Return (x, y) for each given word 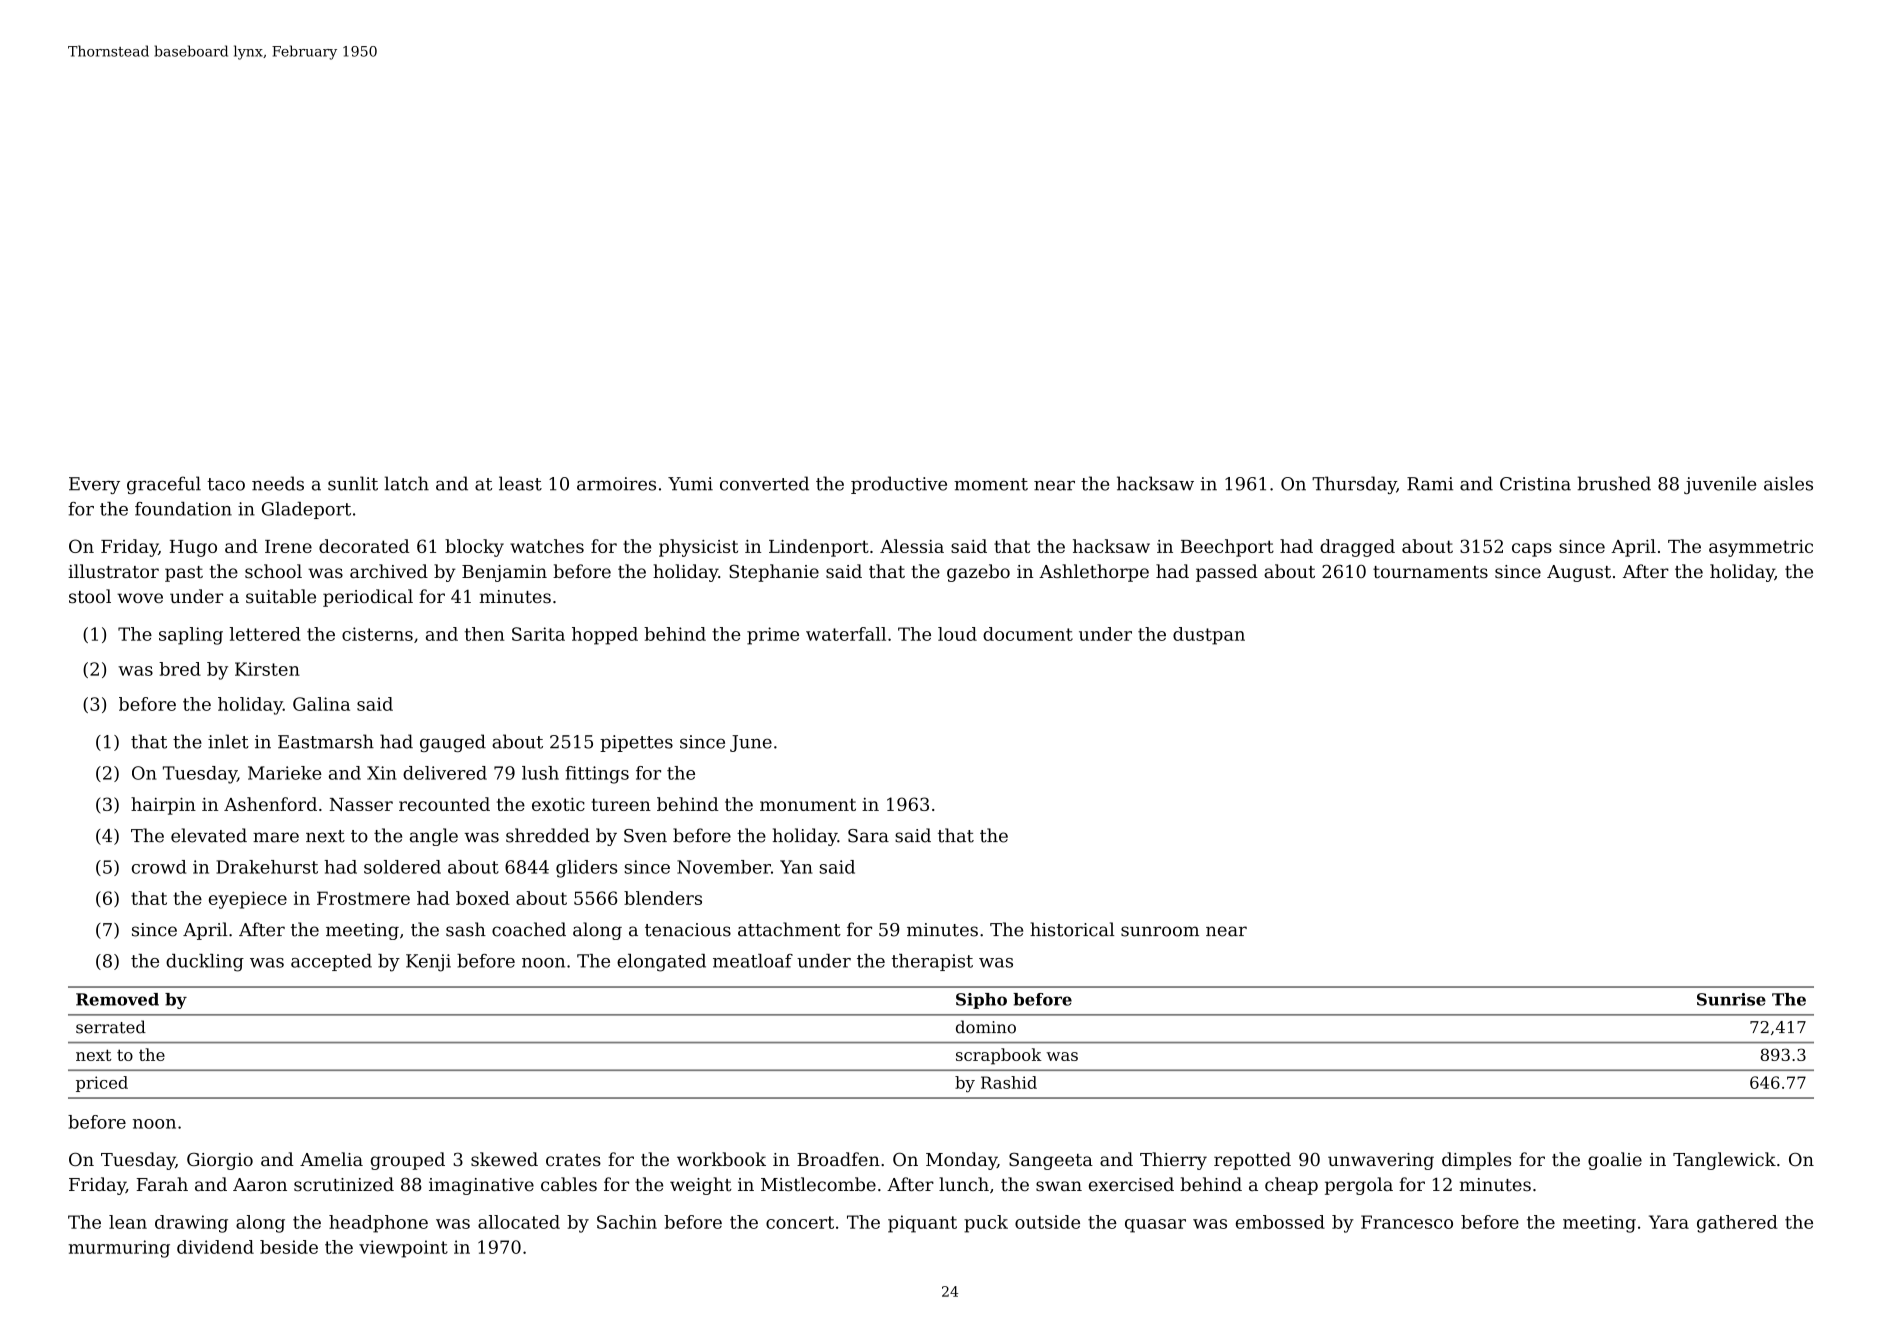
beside (289, 1247)
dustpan (1209, 636)
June (751, 743)
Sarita (538, 634)
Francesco (1407, 1222)
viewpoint (403, 1249)
